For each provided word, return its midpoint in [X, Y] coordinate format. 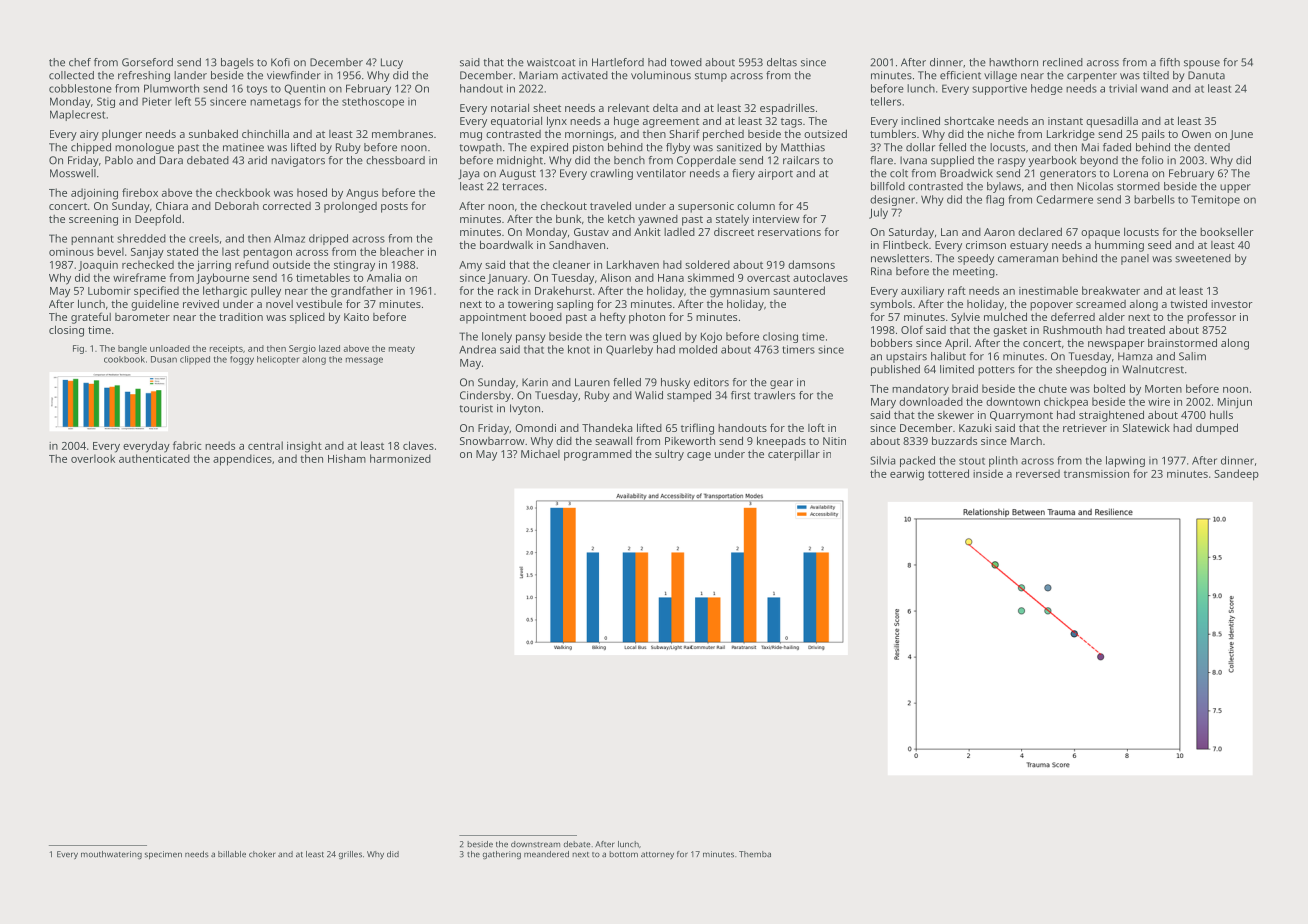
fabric [187, 445]
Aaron [999, 232]
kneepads [781, 442]
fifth [1170, 62]
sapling [575, 305]
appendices [242, 460]
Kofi [280, 62]
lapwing [1125, 461]
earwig [907, 475]
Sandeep [1236, 475]
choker [262, 854]
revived [201, 303]
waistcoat [551, 62]
